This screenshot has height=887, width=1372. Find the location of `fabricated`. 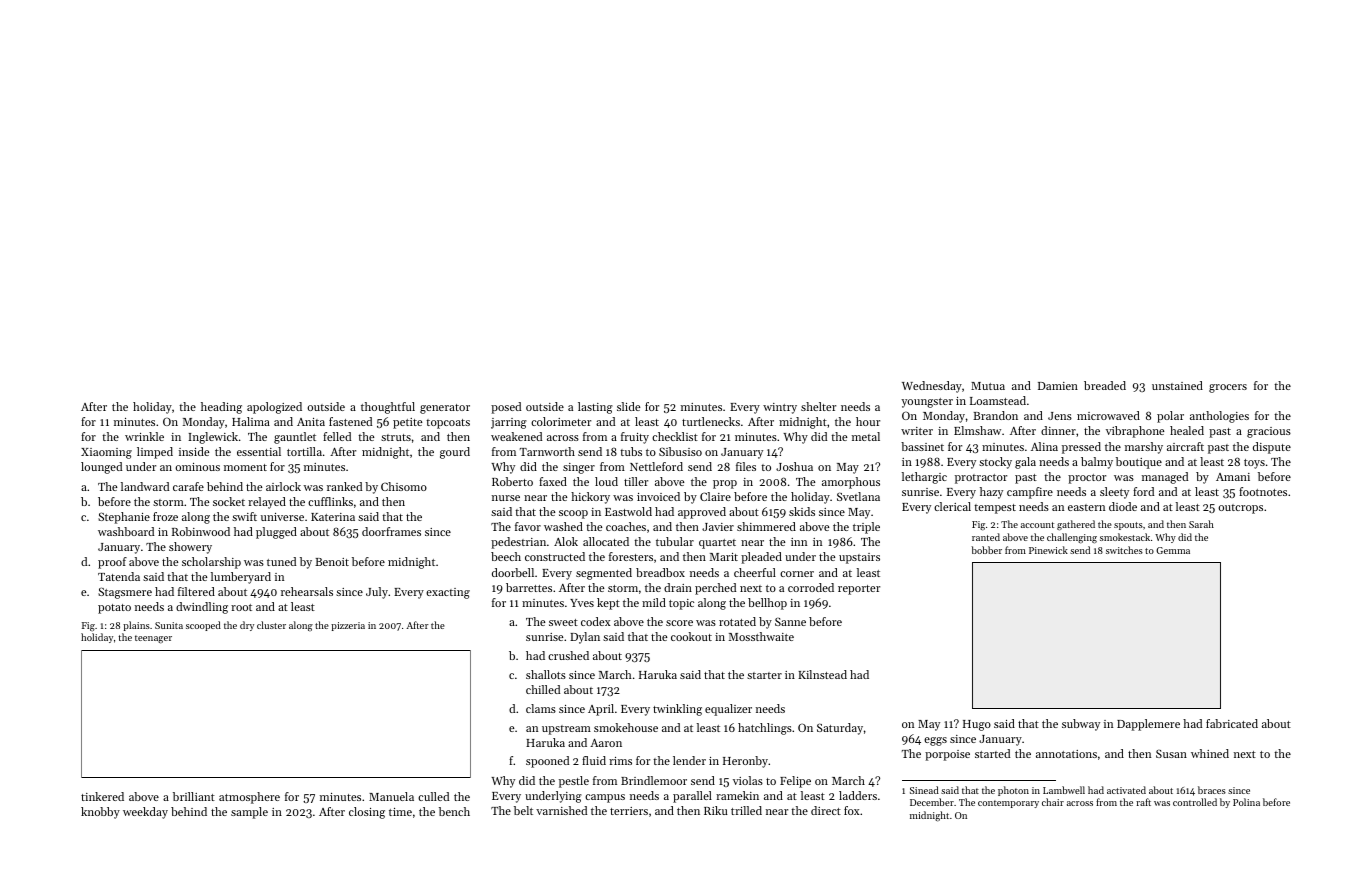

fabricated is located at coordinates (1232, 723).
